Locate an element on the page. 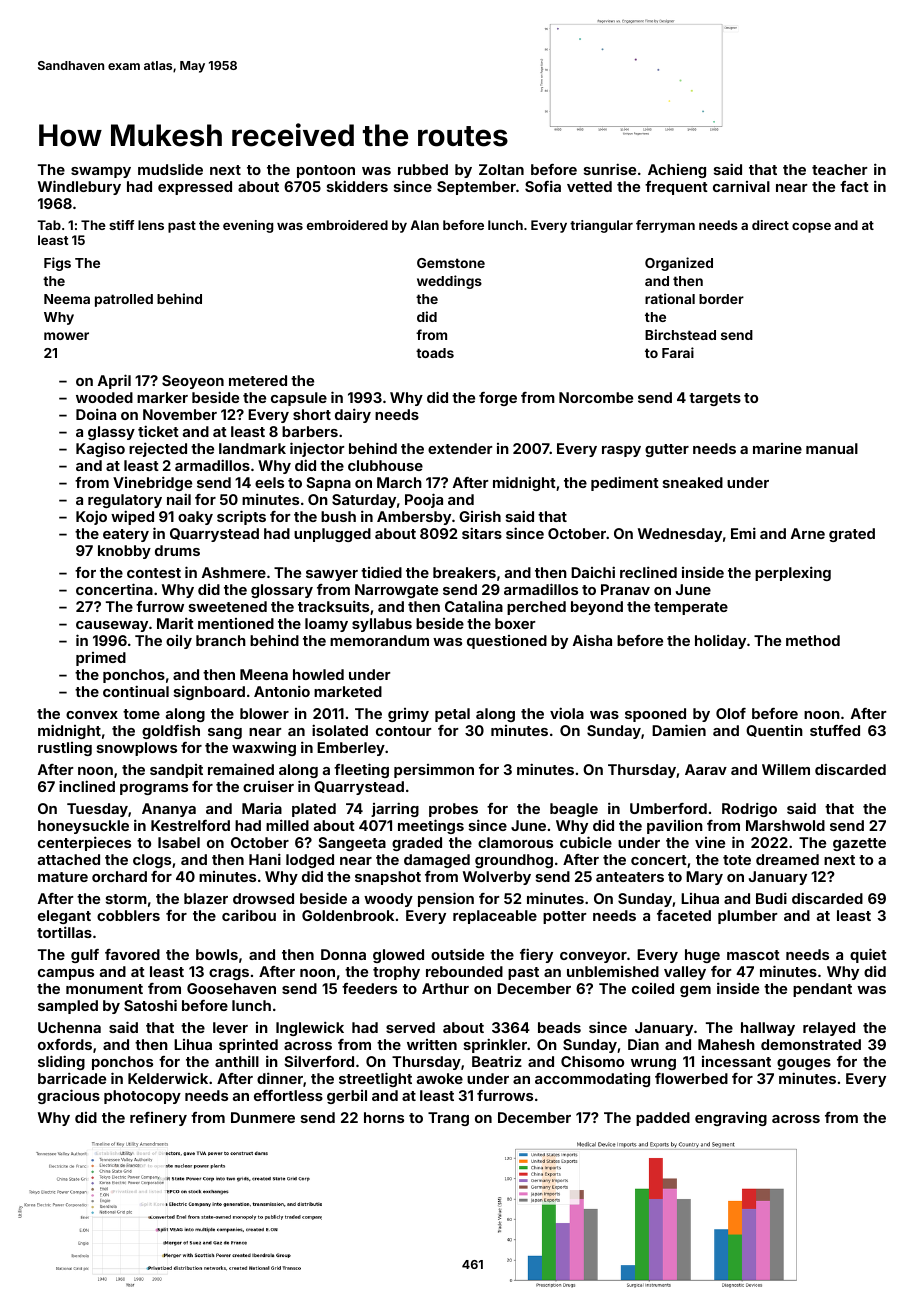 This image has width=924, height=1308. swampy is located at coordinates (101, 172).
